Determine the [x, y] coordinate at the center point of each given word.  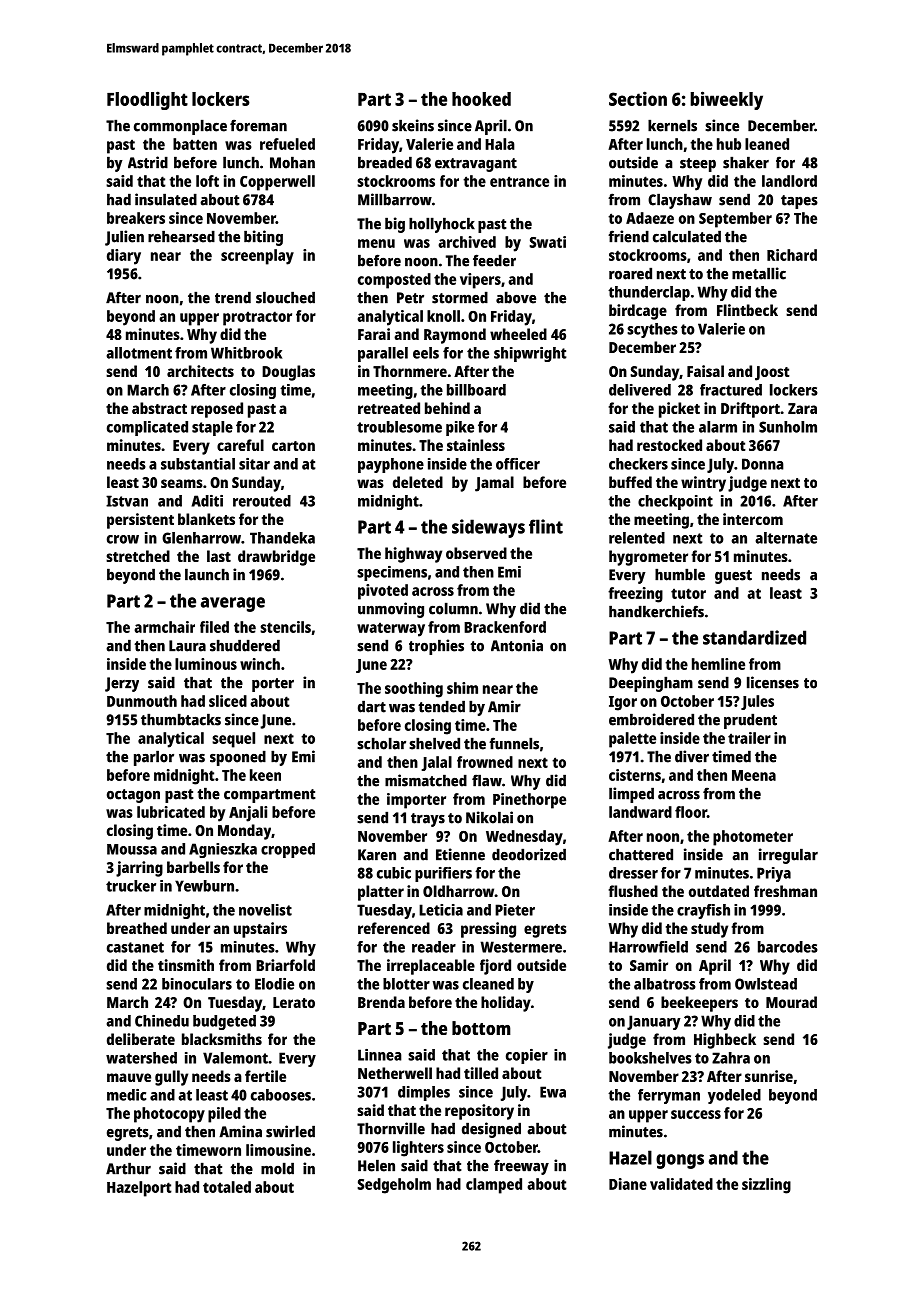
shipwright [530, 354]
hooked [481, 99]
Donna [763, 464]
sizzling [766, 1186]
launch [207, 574]
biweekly [726, 100]
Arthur [128, 1168]
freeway [521, 1167]
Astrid [148, 162]
